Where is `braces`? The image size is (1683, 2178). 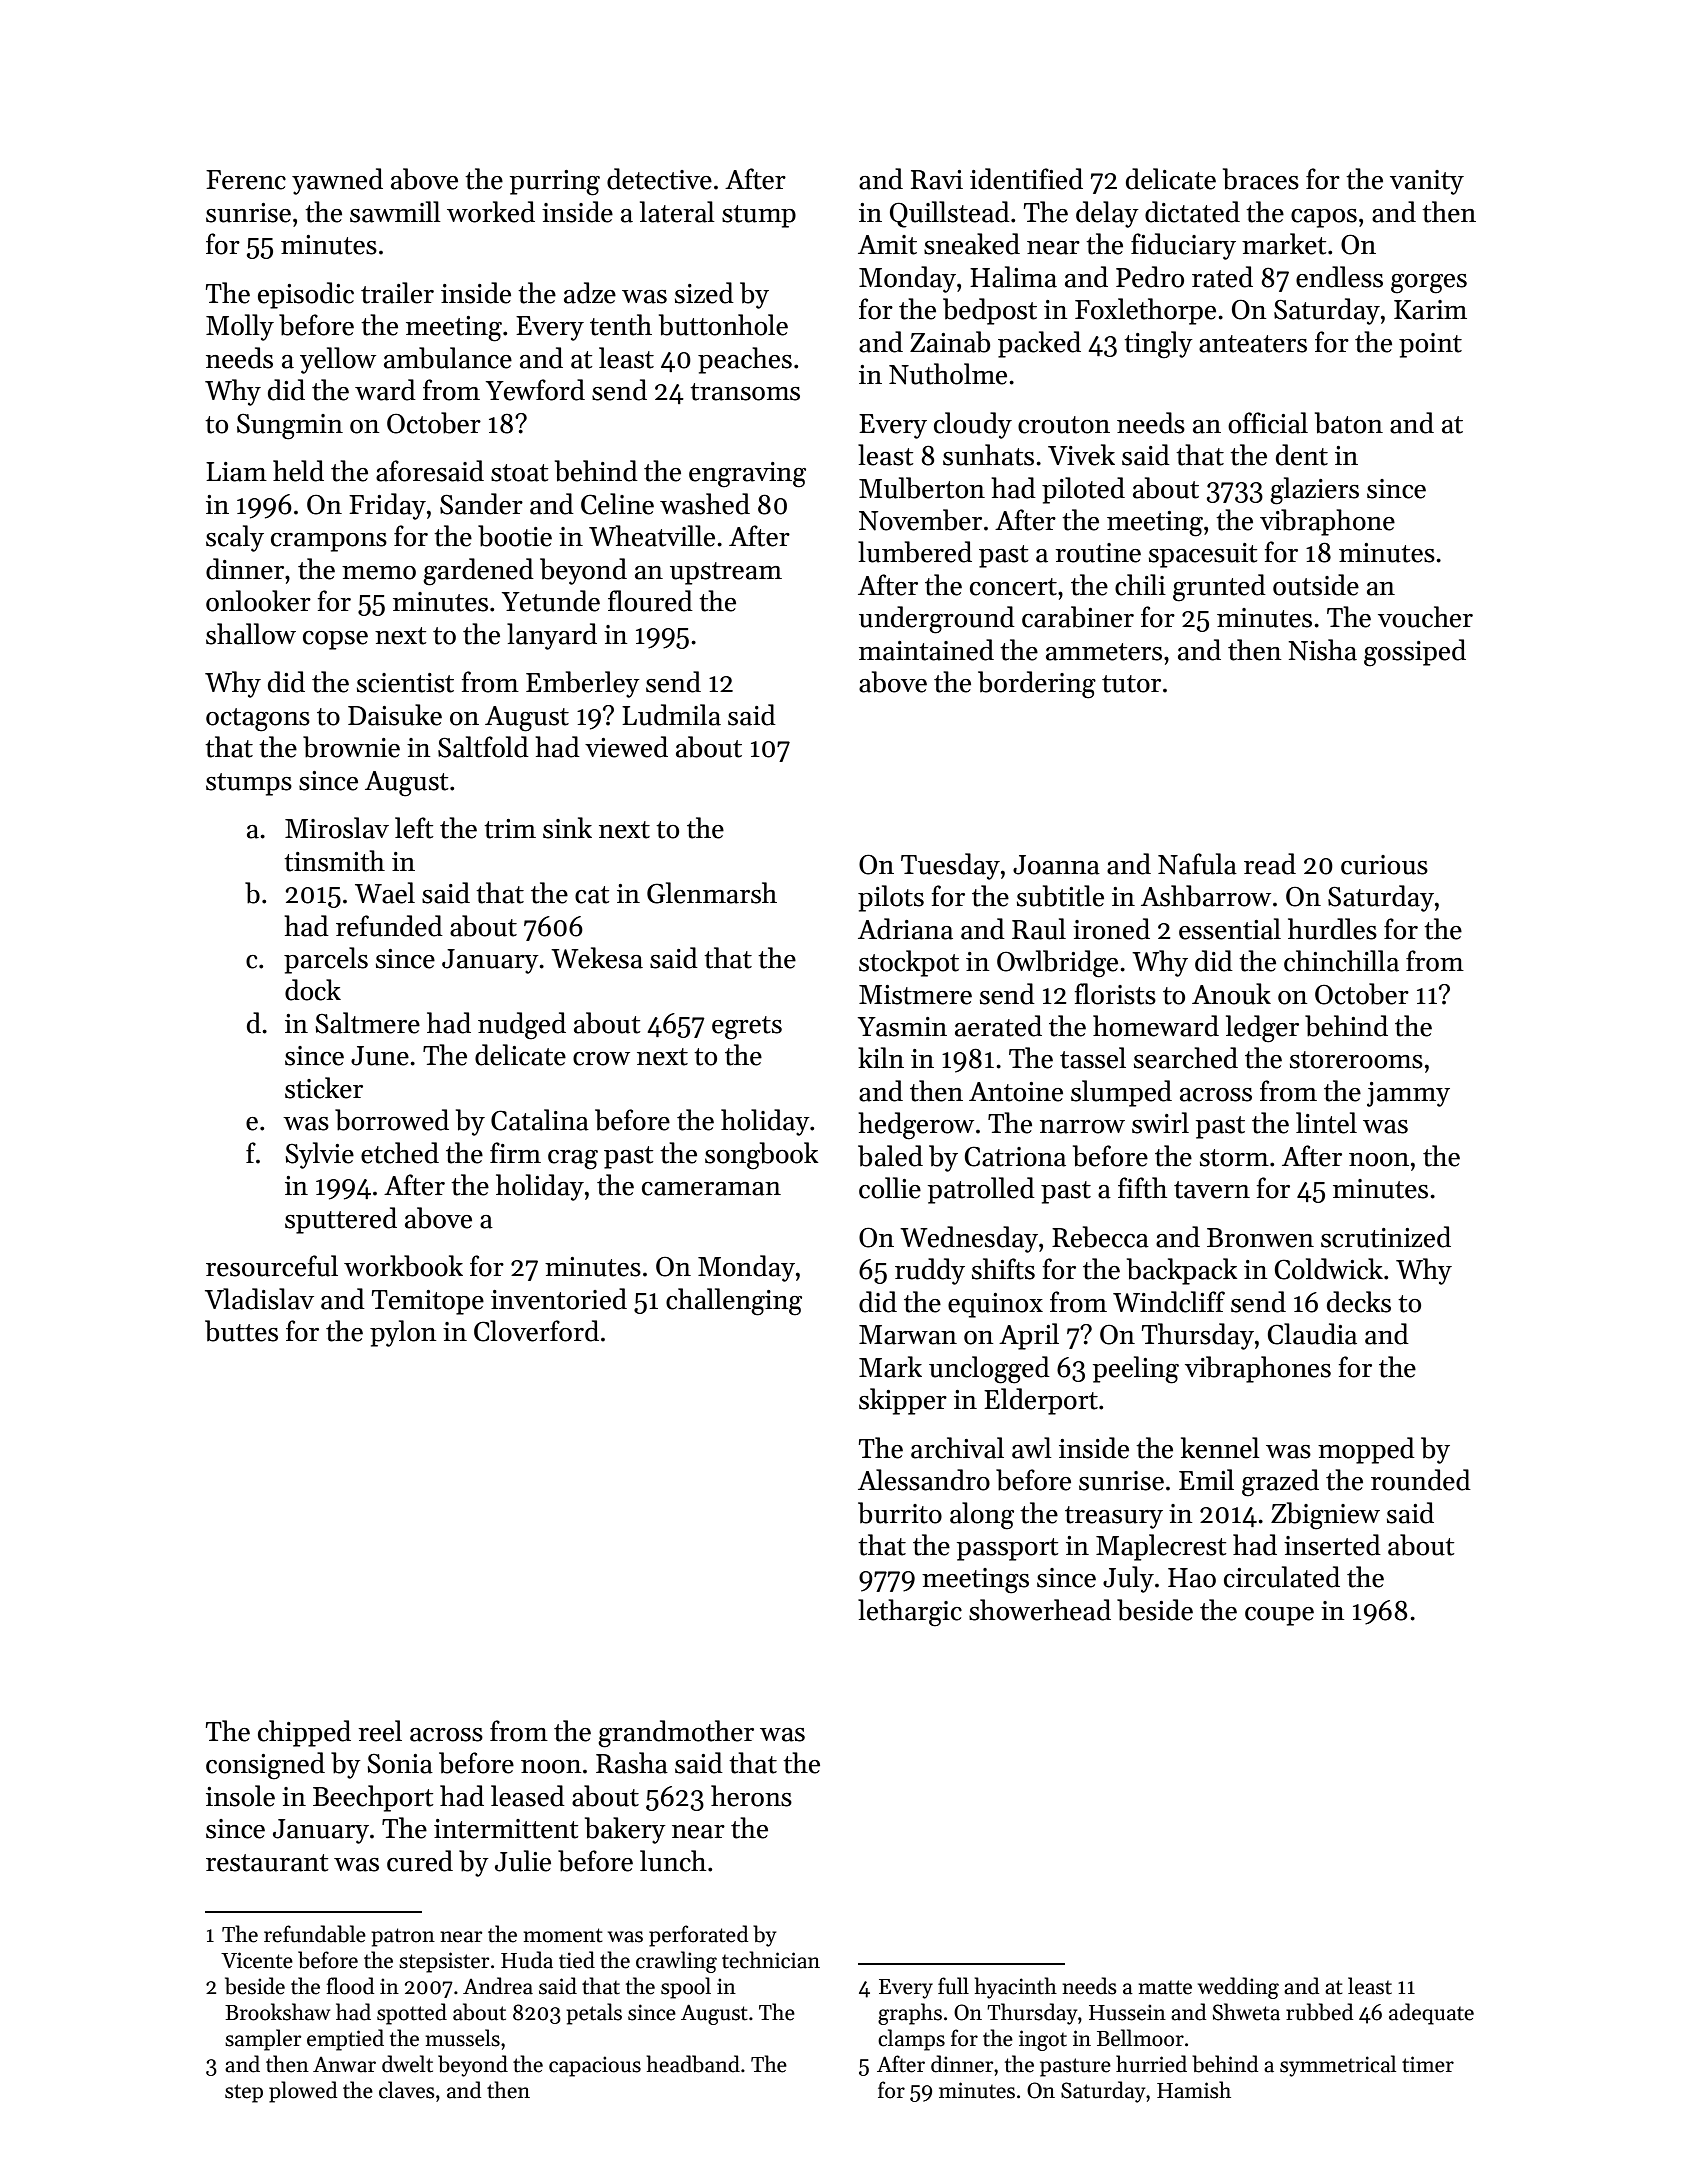 braces is located at coordinates (1261, 179).
